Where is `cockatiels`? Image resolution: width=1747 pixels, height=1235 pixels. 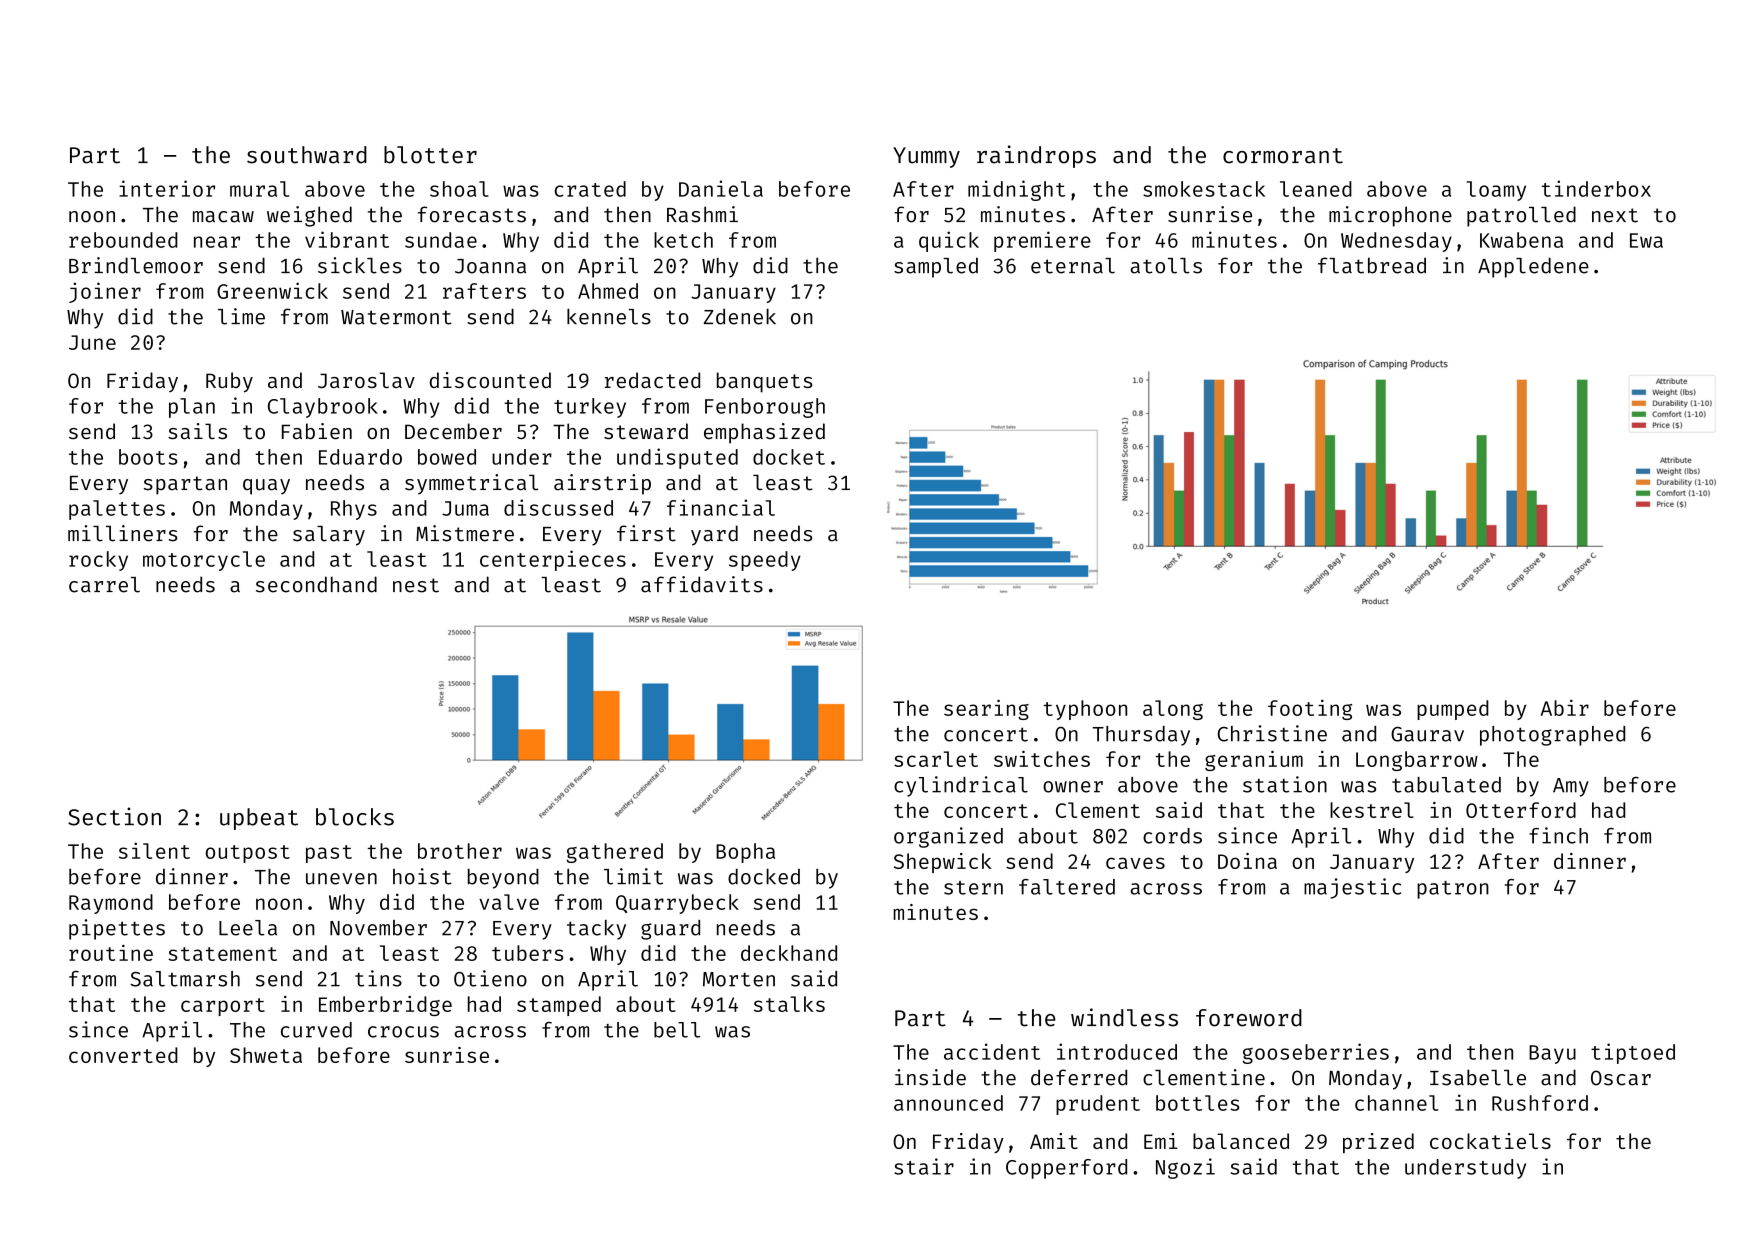 cockatiels is located at coordinates (1490, 1141).
